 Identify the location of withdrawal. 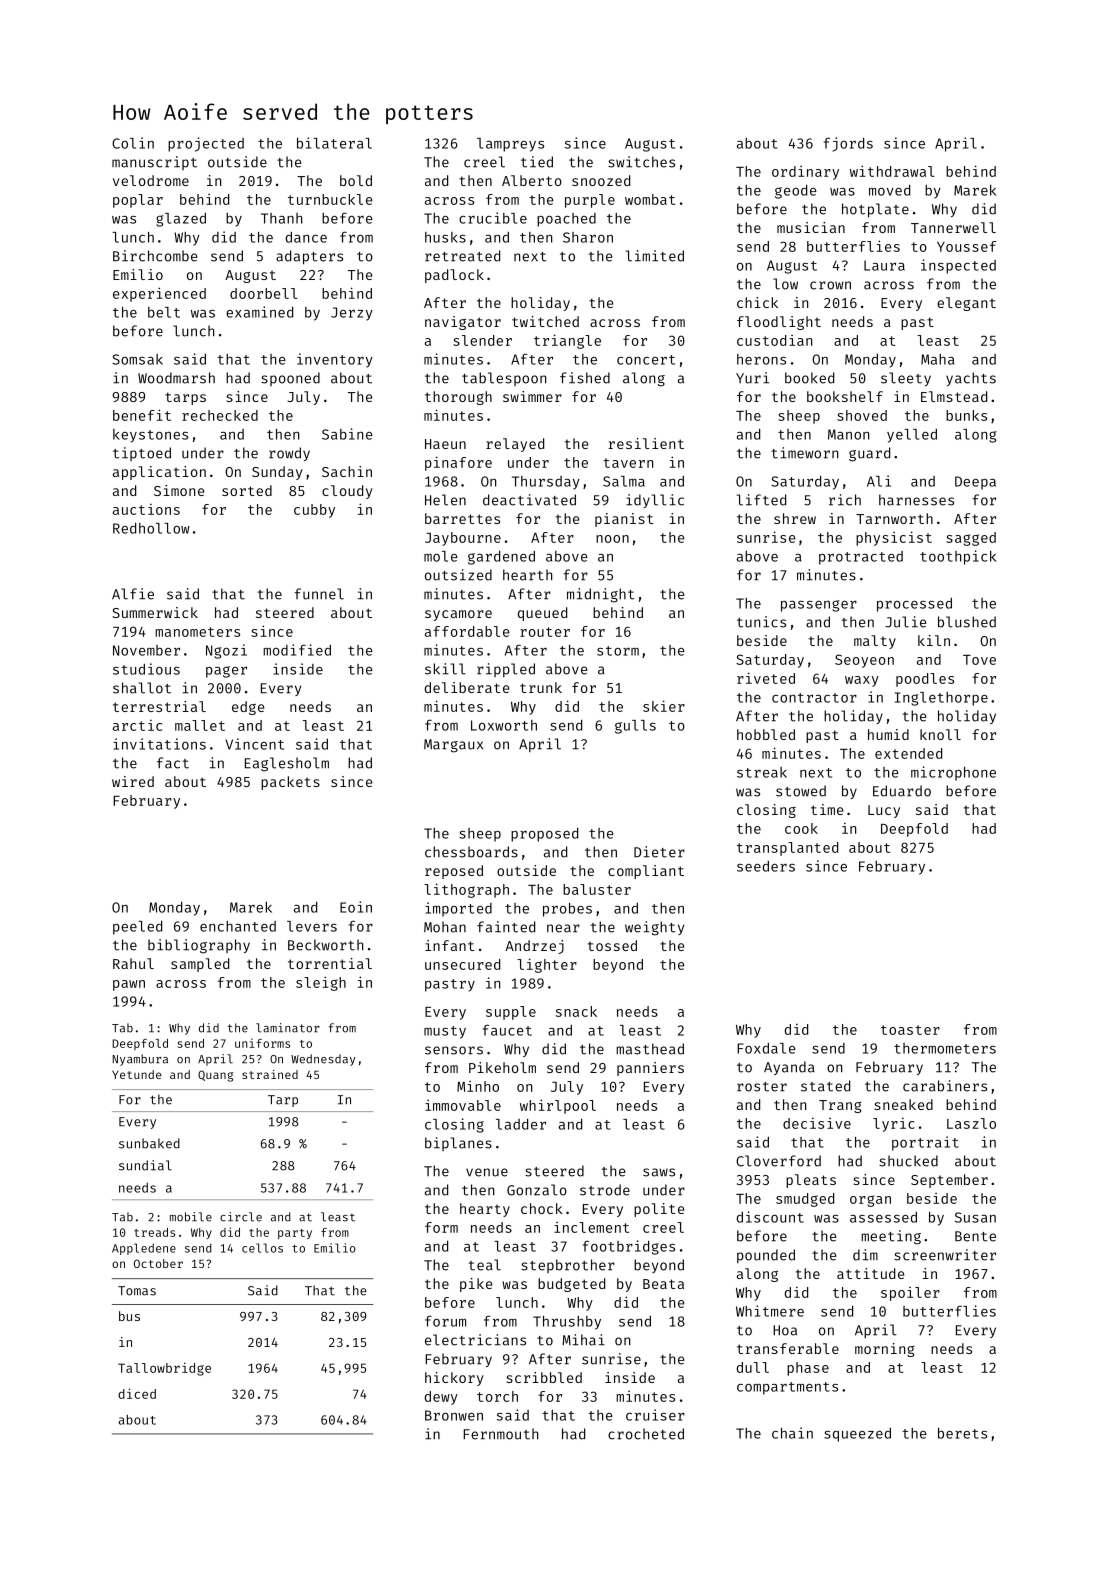
(892, 171).
